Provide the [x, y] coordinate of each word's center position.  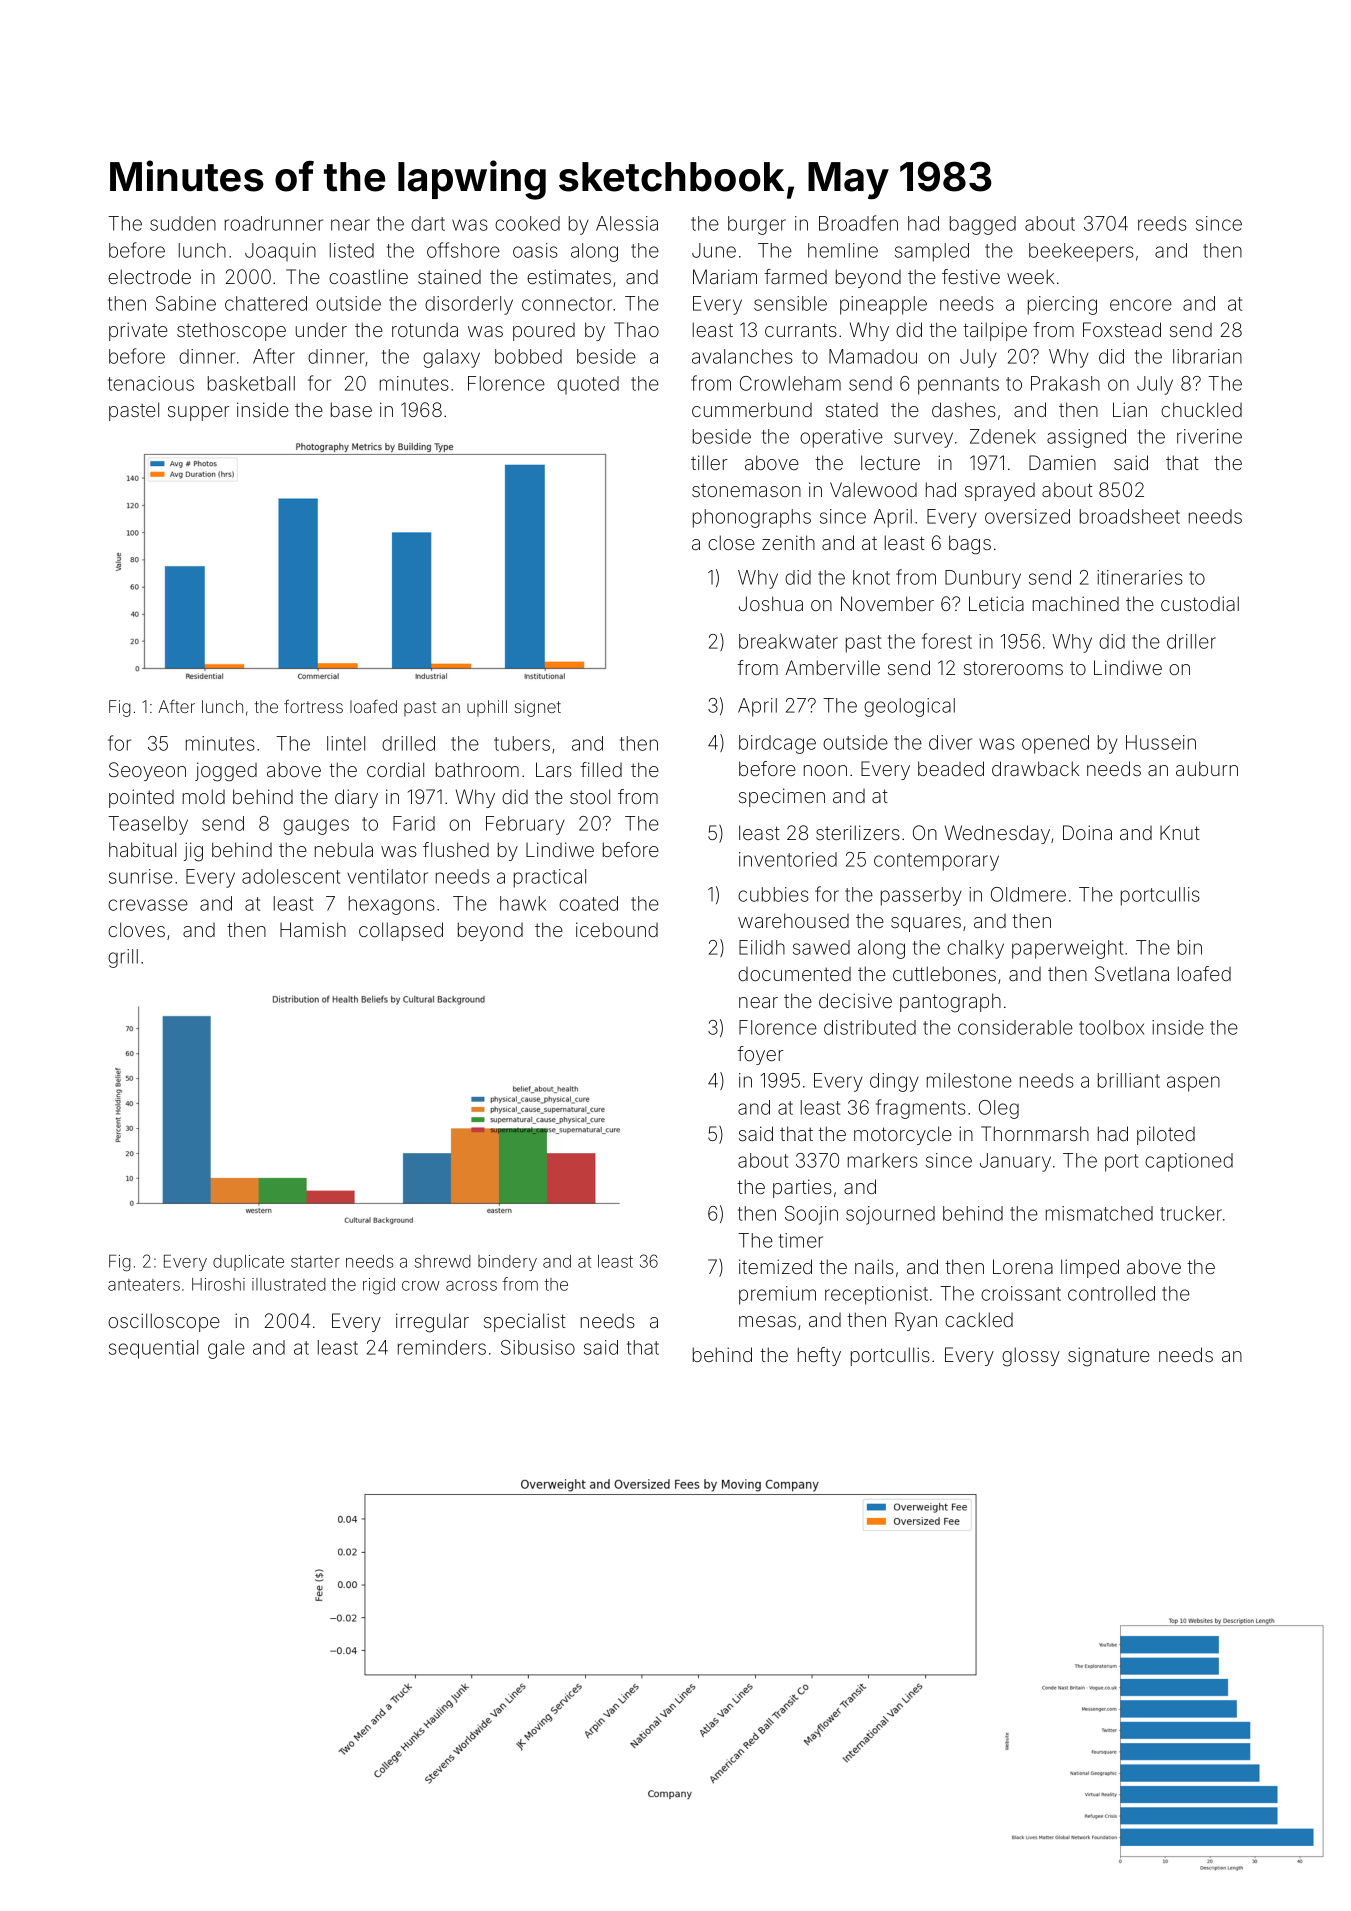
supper [198, 413]
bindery [507, 1263]
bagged [983, 225]
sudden [183, 223]
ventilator [387, 876]
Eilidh [762, 947]
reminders [442, 1347]
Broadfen [858, 223]
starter [315, 1262]
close [731, 542]
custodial [1200, 603]
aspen [1193, 1084]
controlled [1111, 1293]
